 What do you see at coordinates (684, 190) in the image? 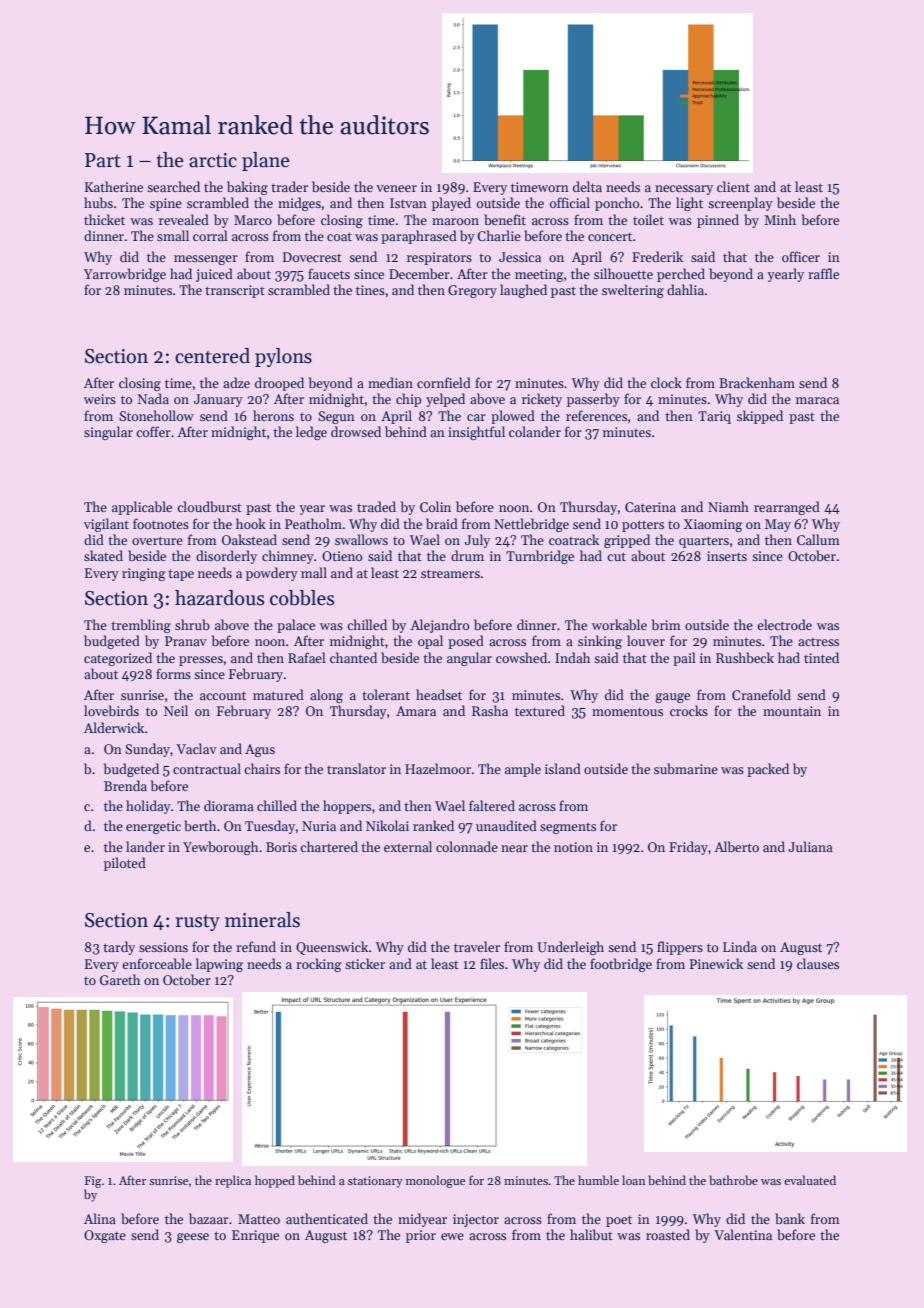
I see `necessary` at bounding box center [684, 190].
